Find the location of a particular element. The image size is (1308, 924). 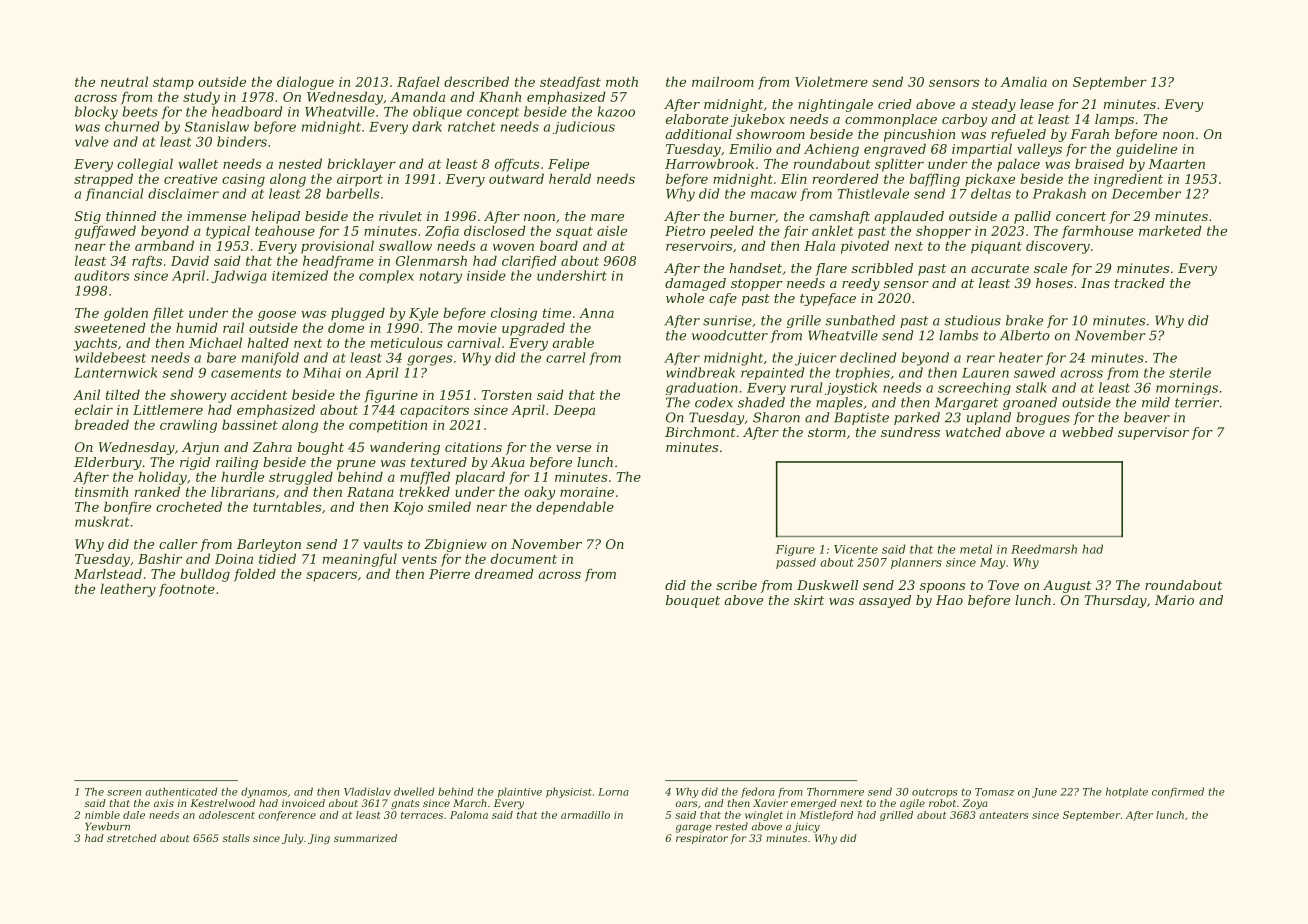

Lorna is located at coordinates (613, 792).
